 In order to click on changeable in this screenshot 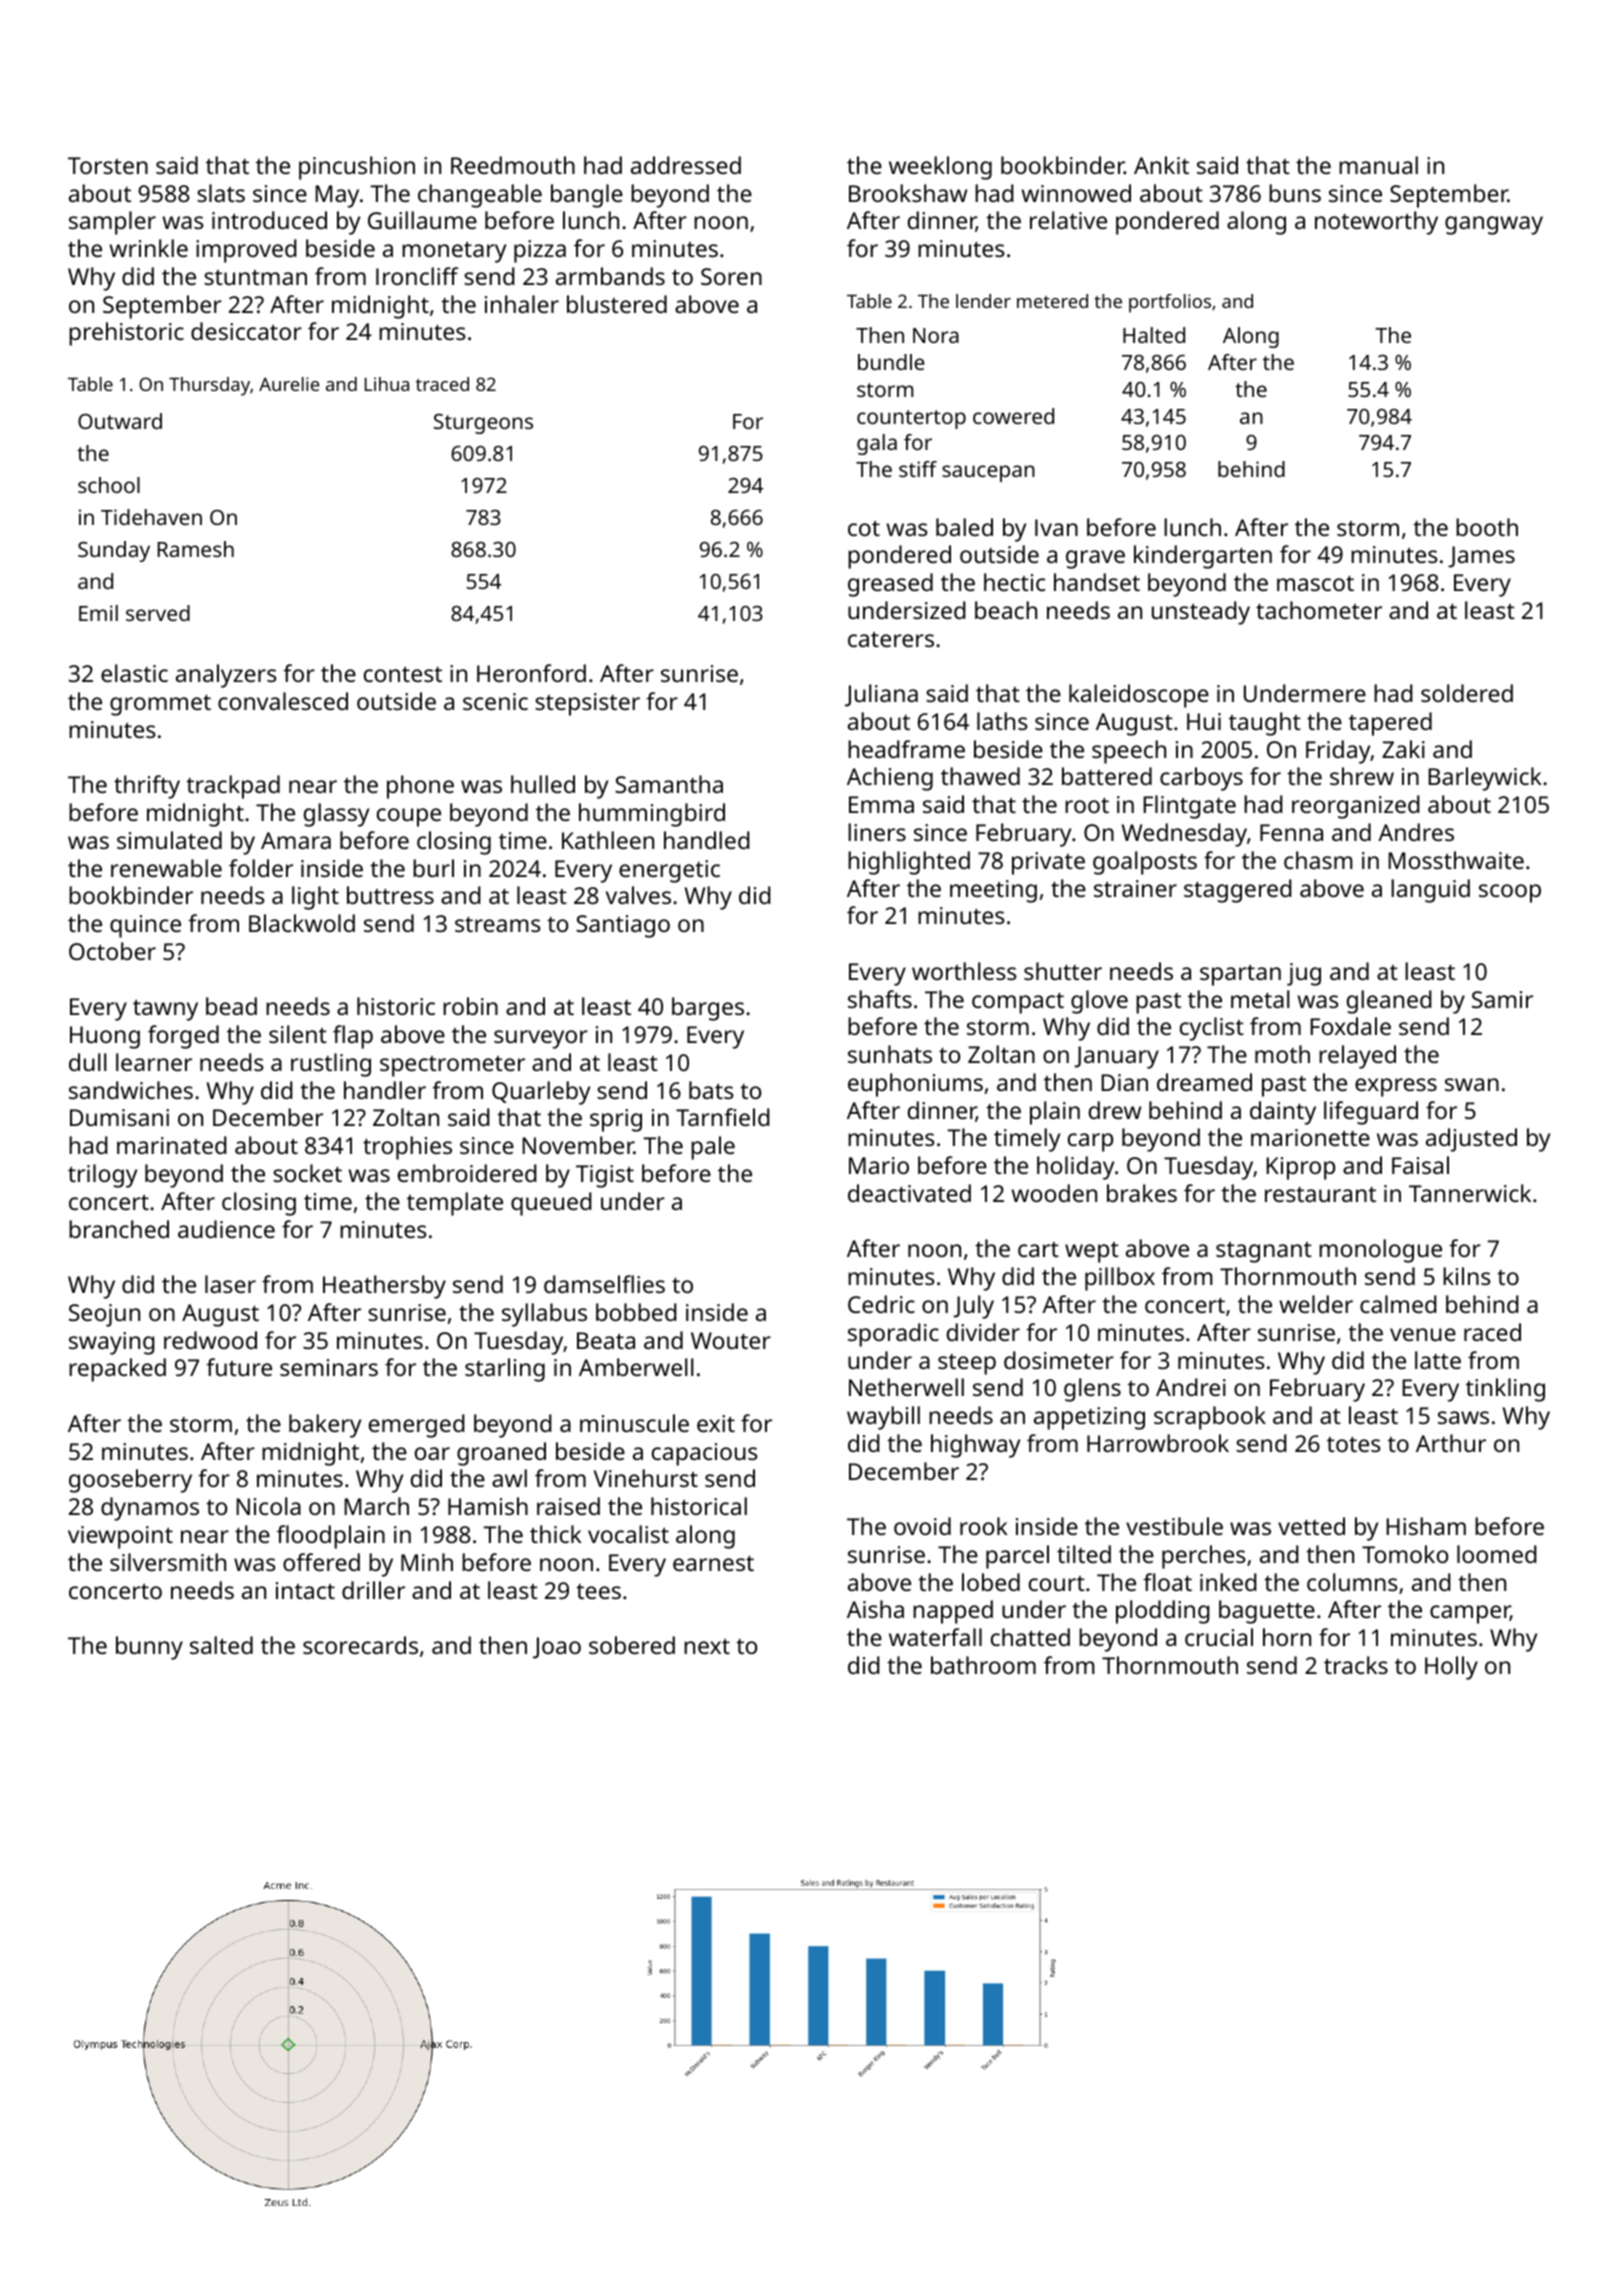, I will do `click(480, 196)`.
